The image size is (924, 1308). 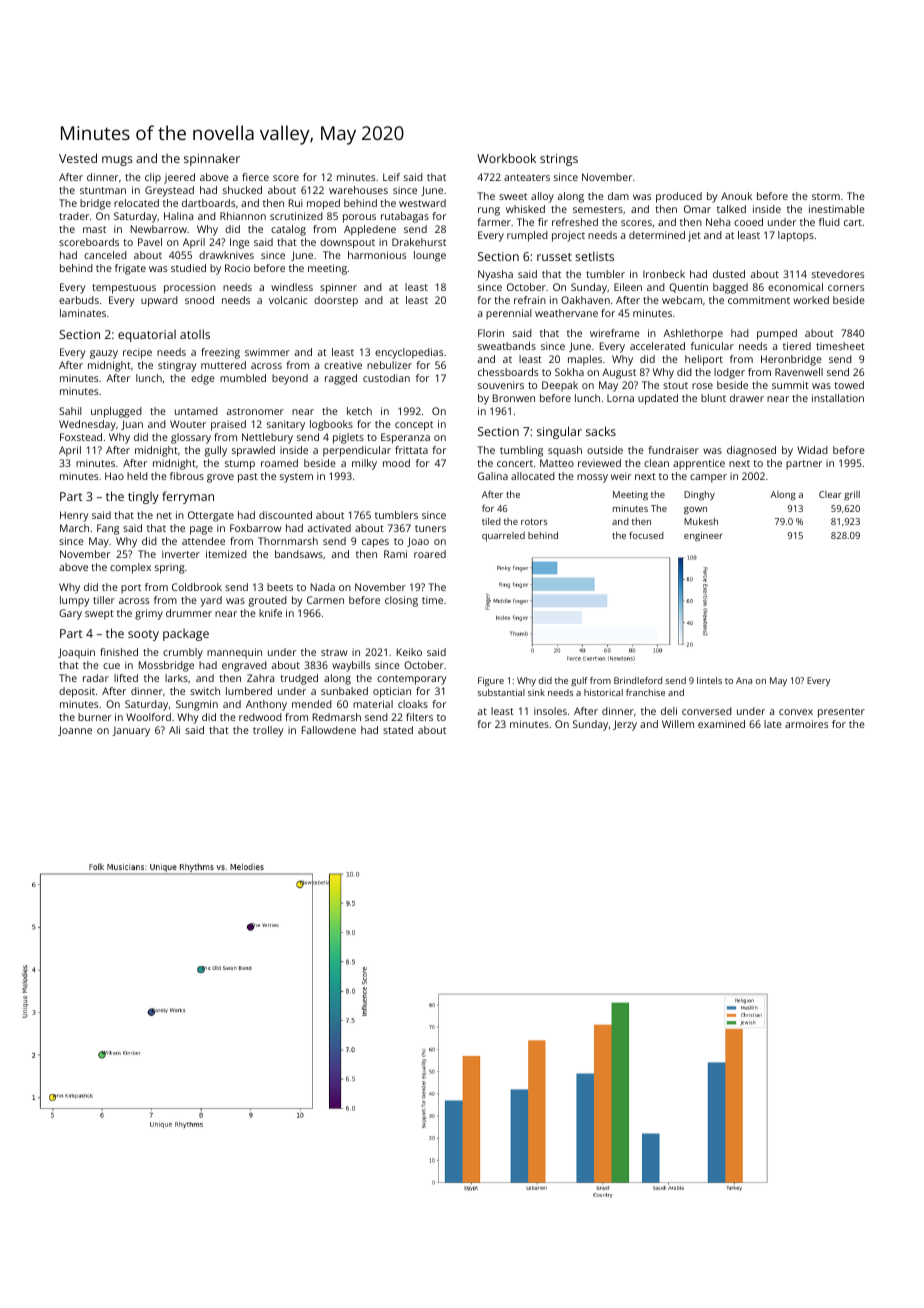 What do you see at coordinates (751, 451) in the screenshot?
I see `diagnosed` at bounding box center [751, 451].
